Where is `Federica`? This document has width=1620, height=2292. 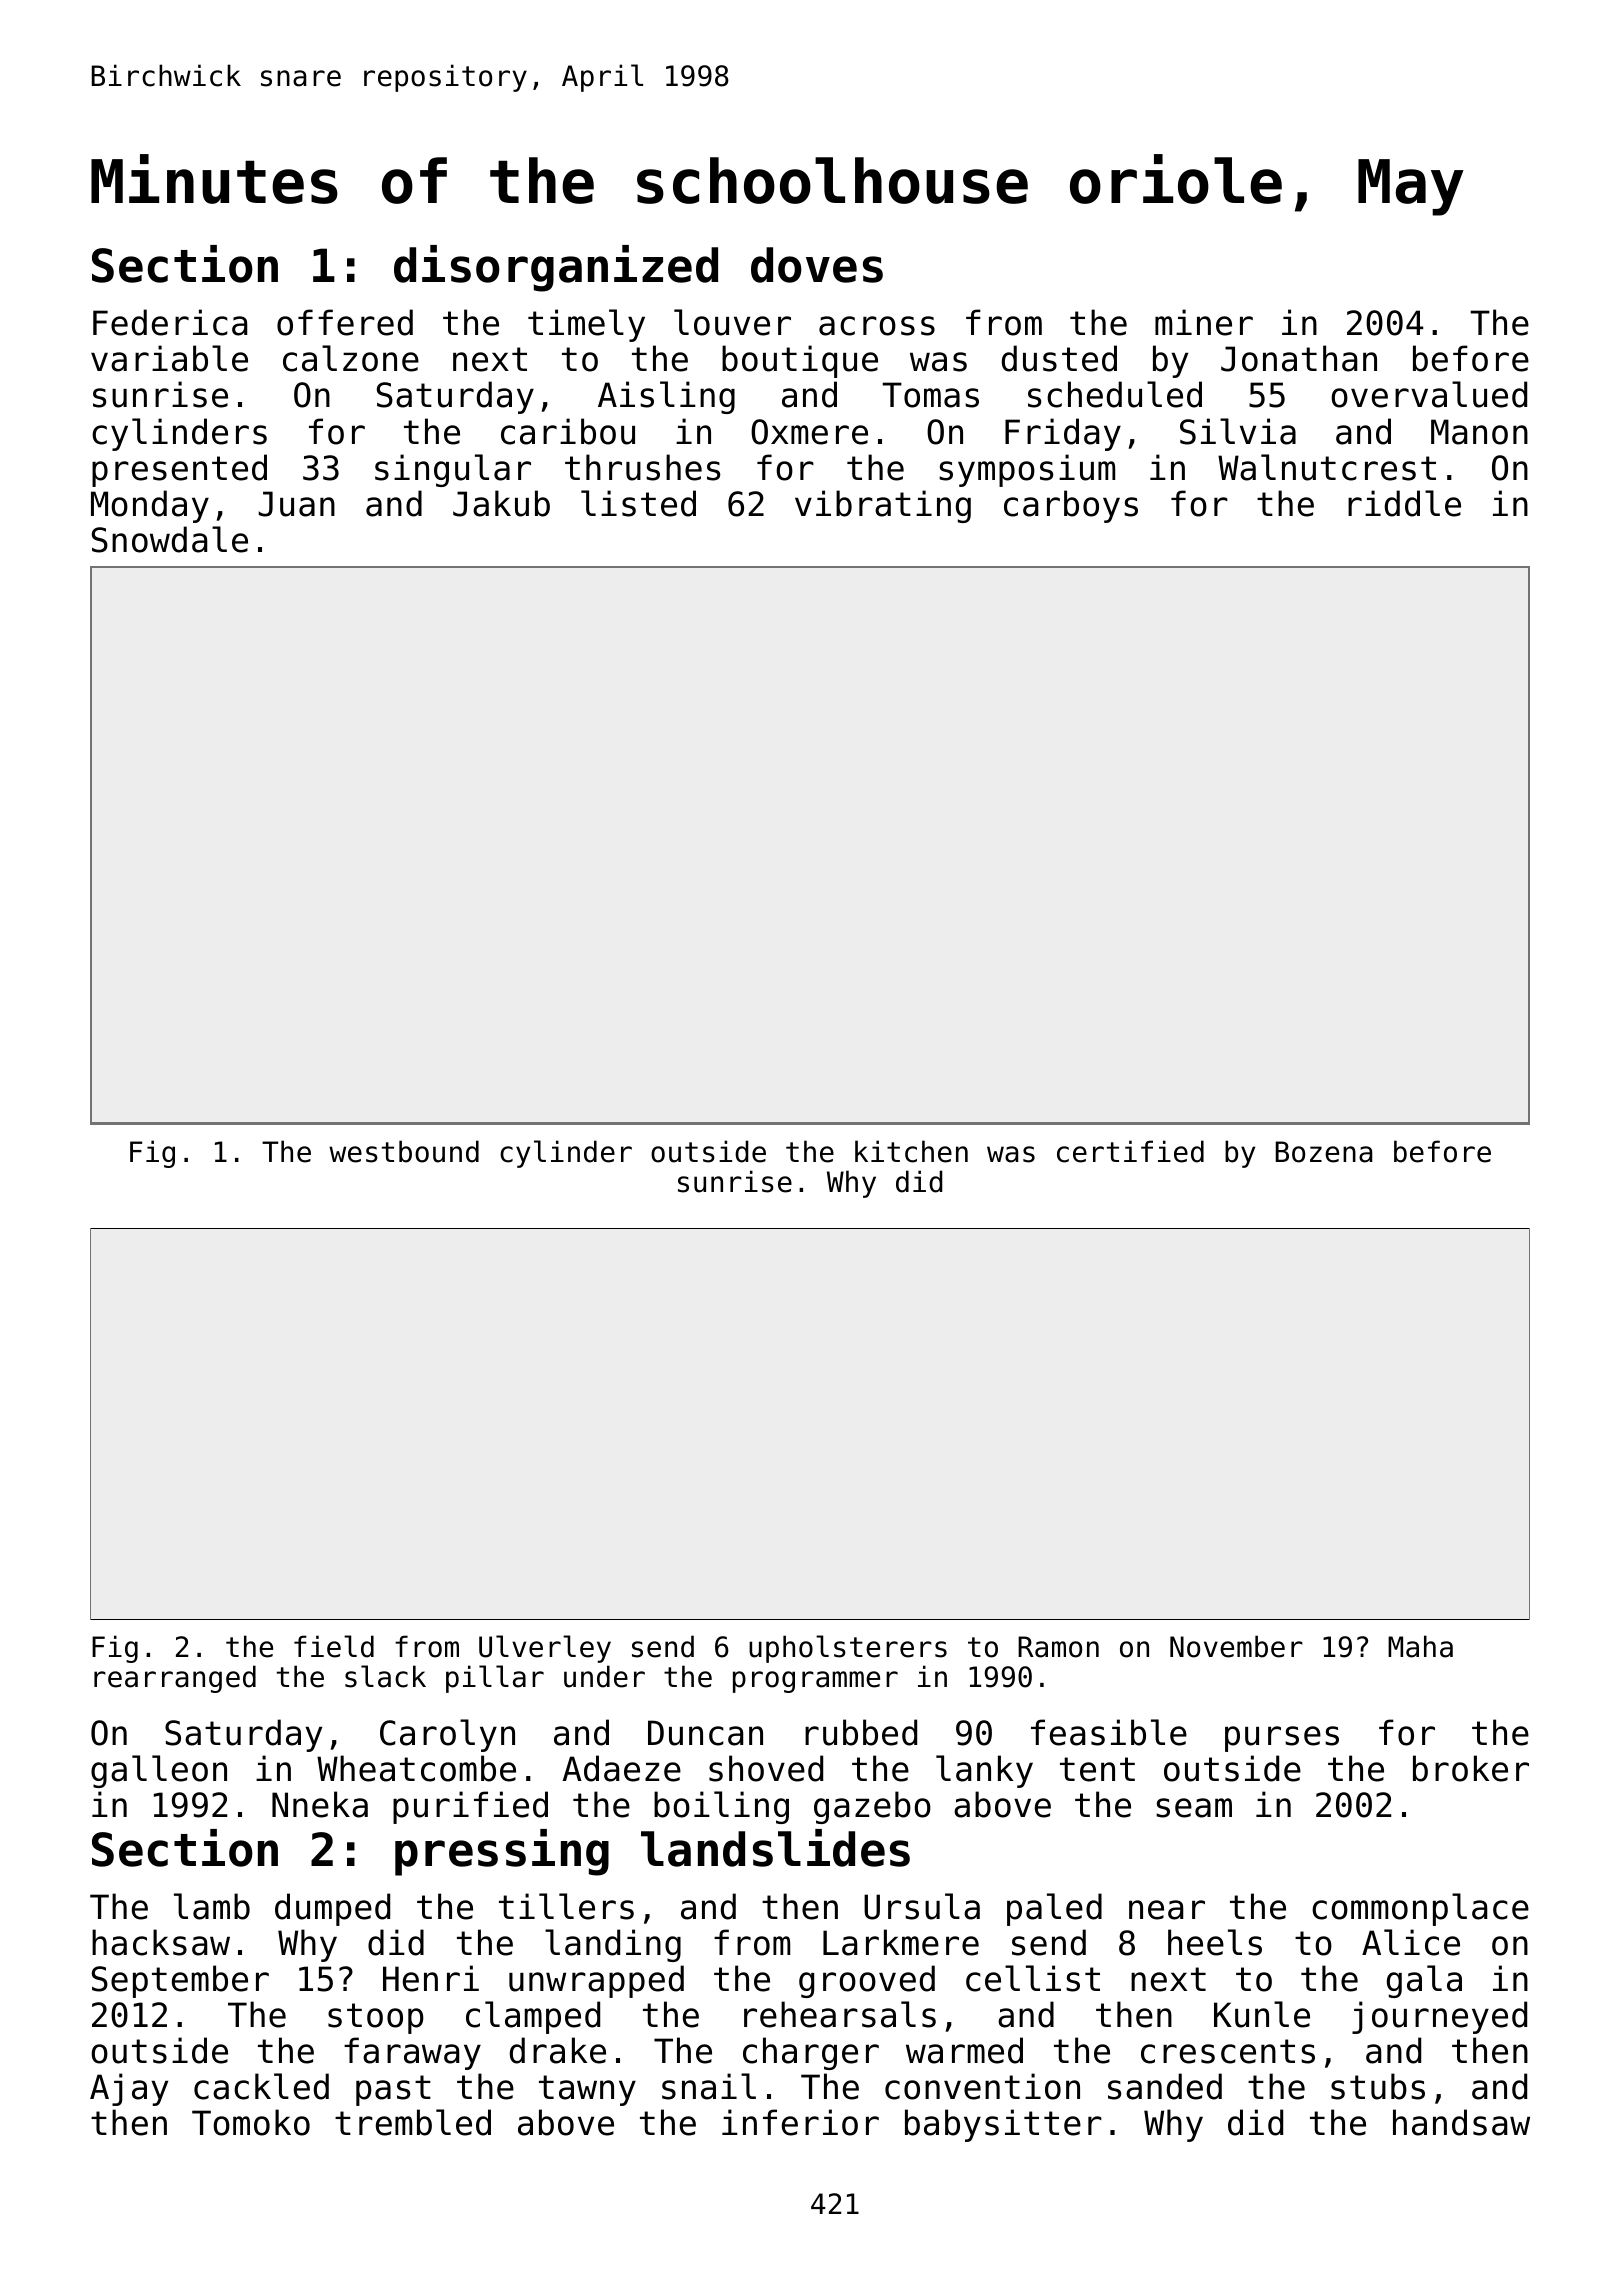 Federica is located at coordinates (170, 322).
